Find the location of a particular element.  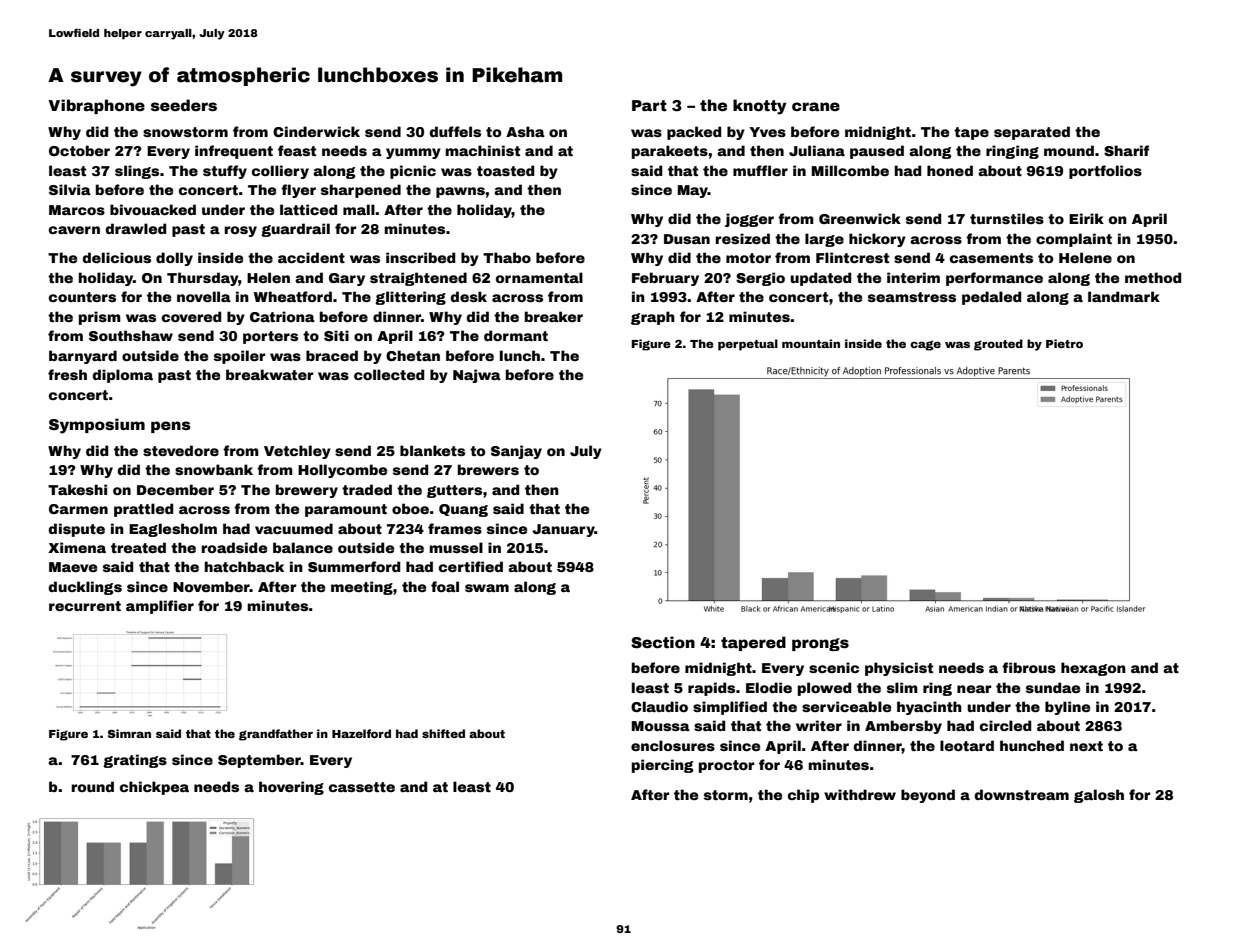

chip is located at coordinates (803, 796).
